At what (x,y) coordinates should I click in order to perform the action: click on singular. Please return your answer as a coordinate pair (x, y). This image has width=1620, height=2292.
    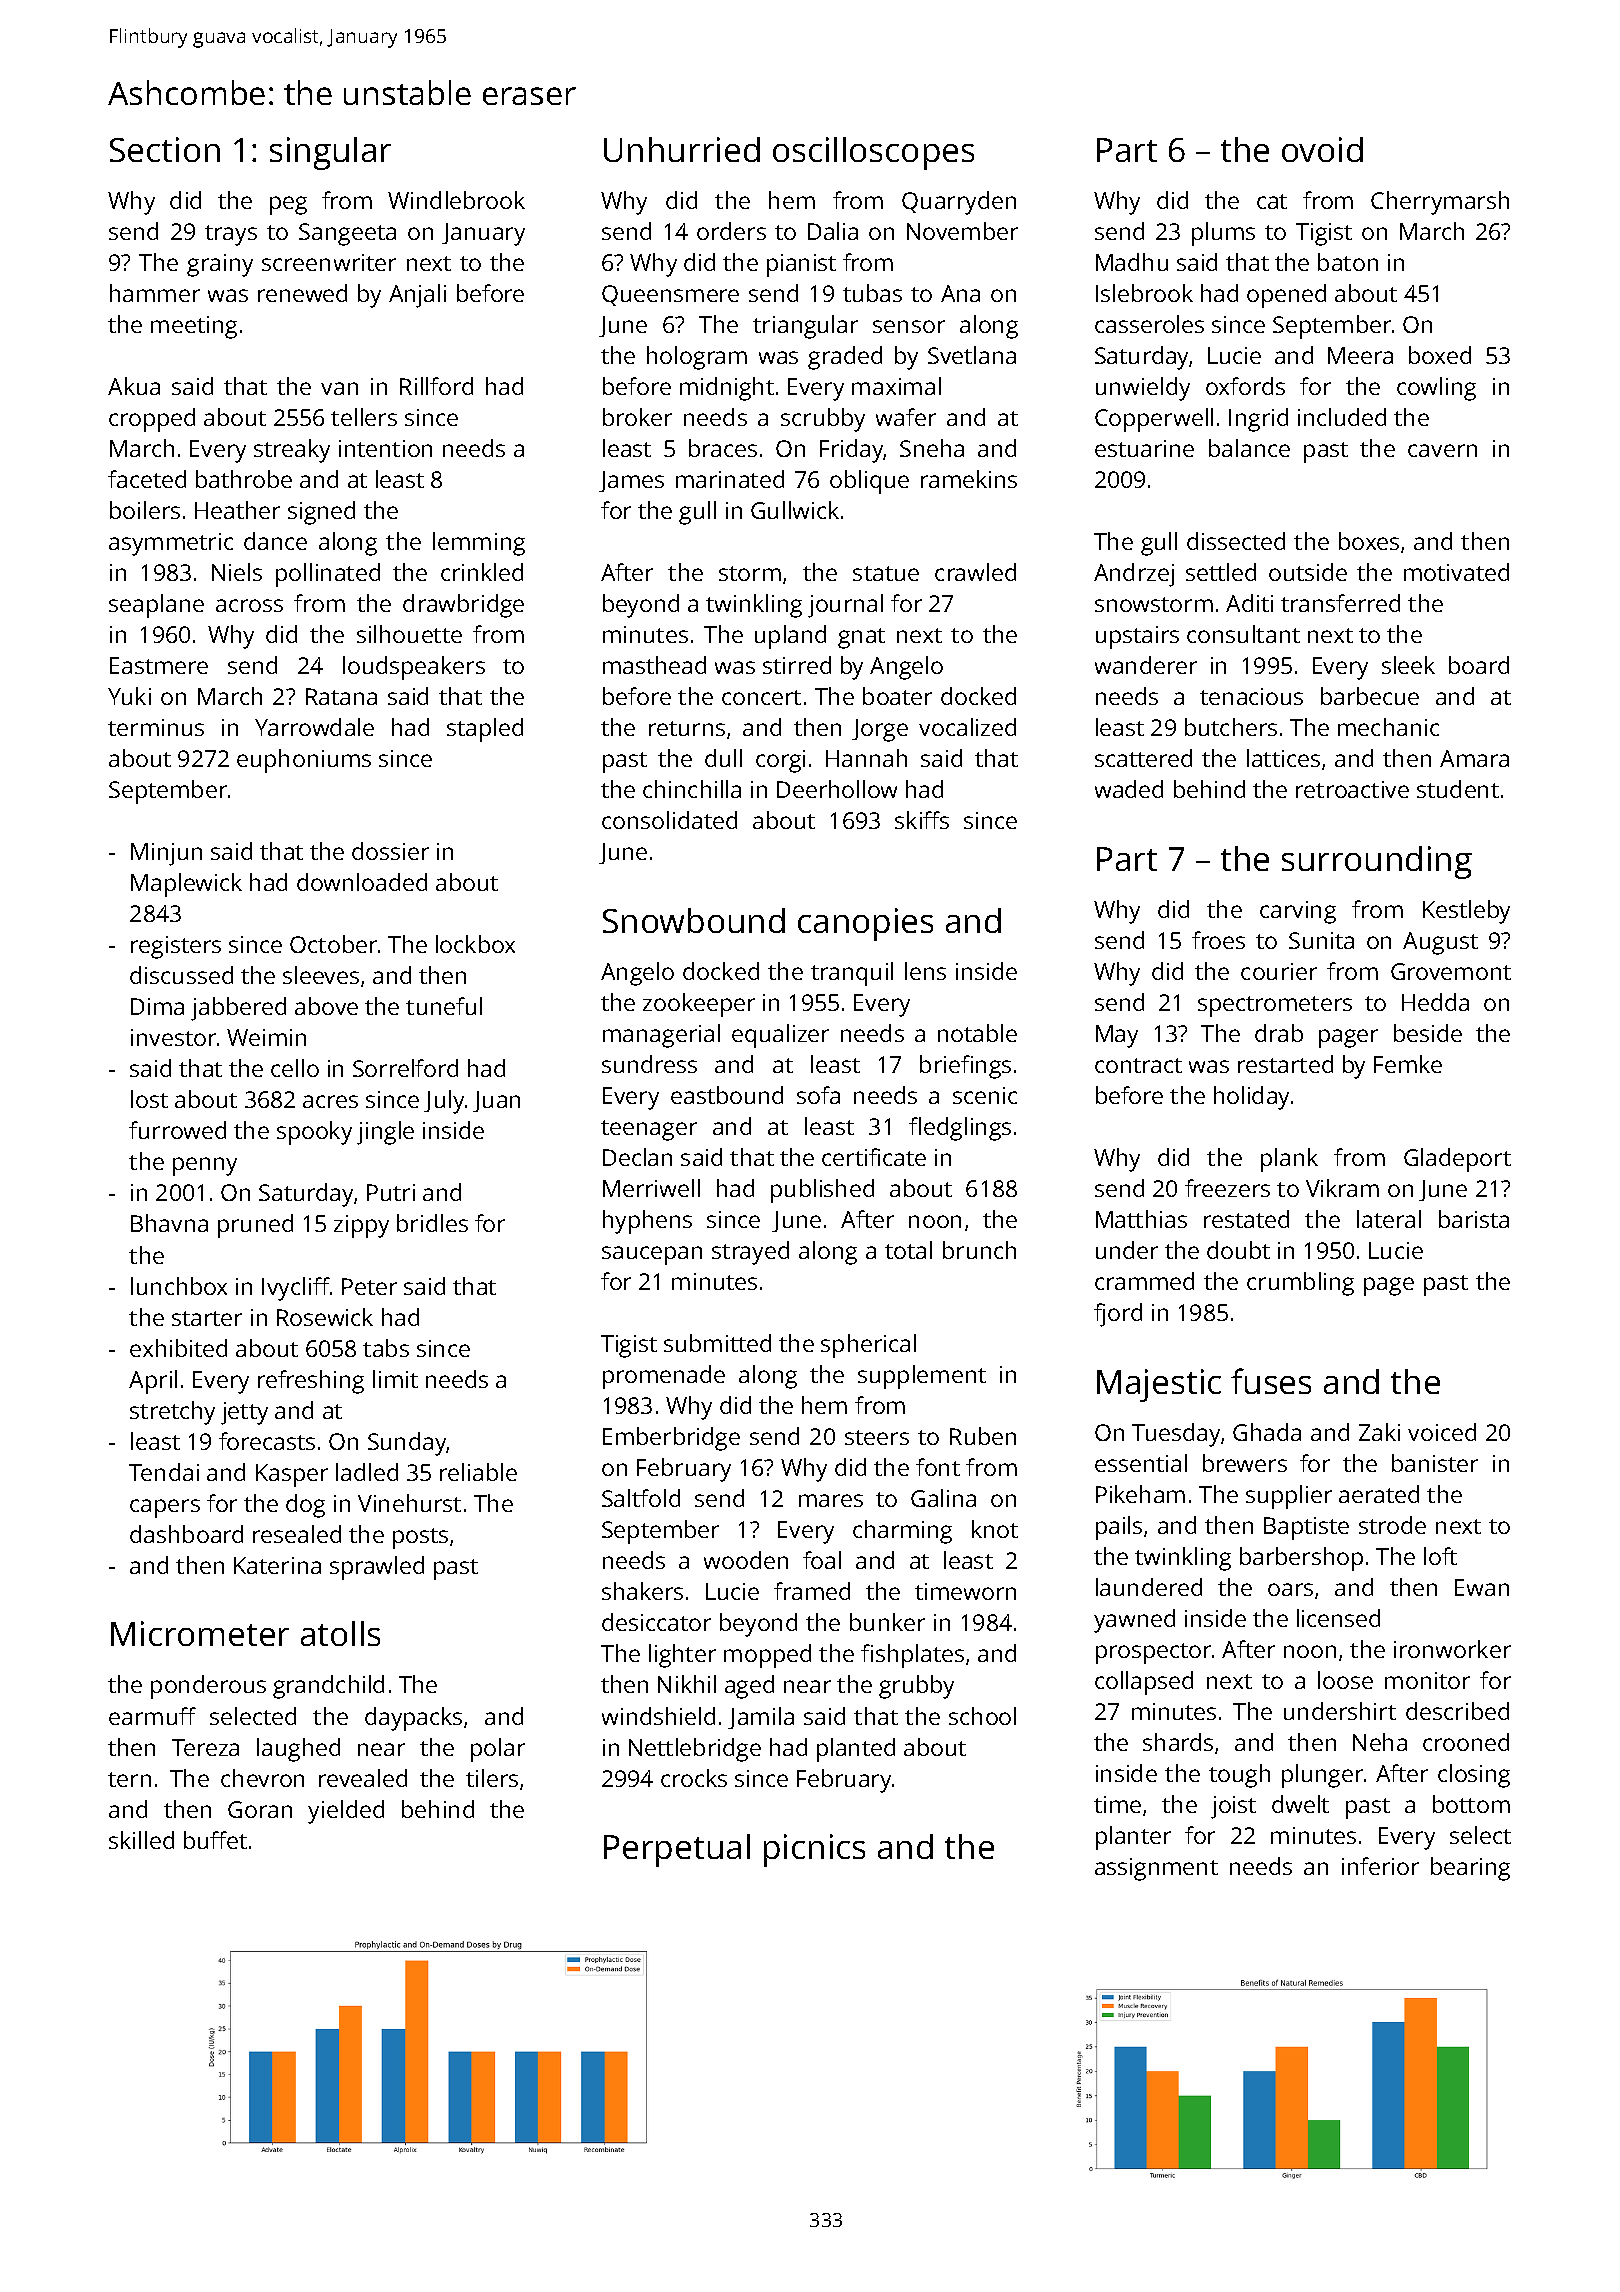
    Looking at the image, I should click on (330, 153).
